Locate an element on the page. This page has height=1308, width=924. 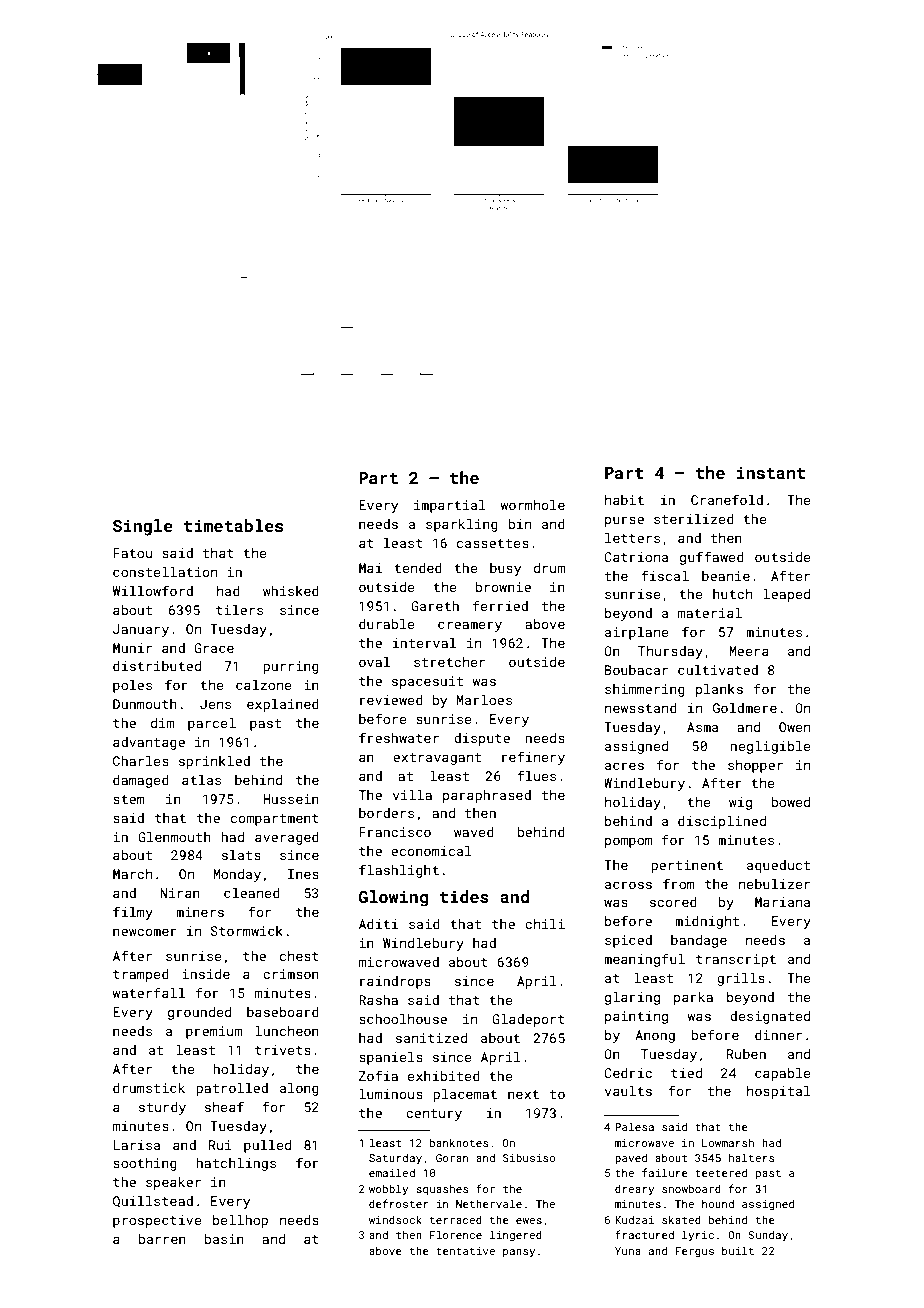
parka is located at coordinates (693, 998).
